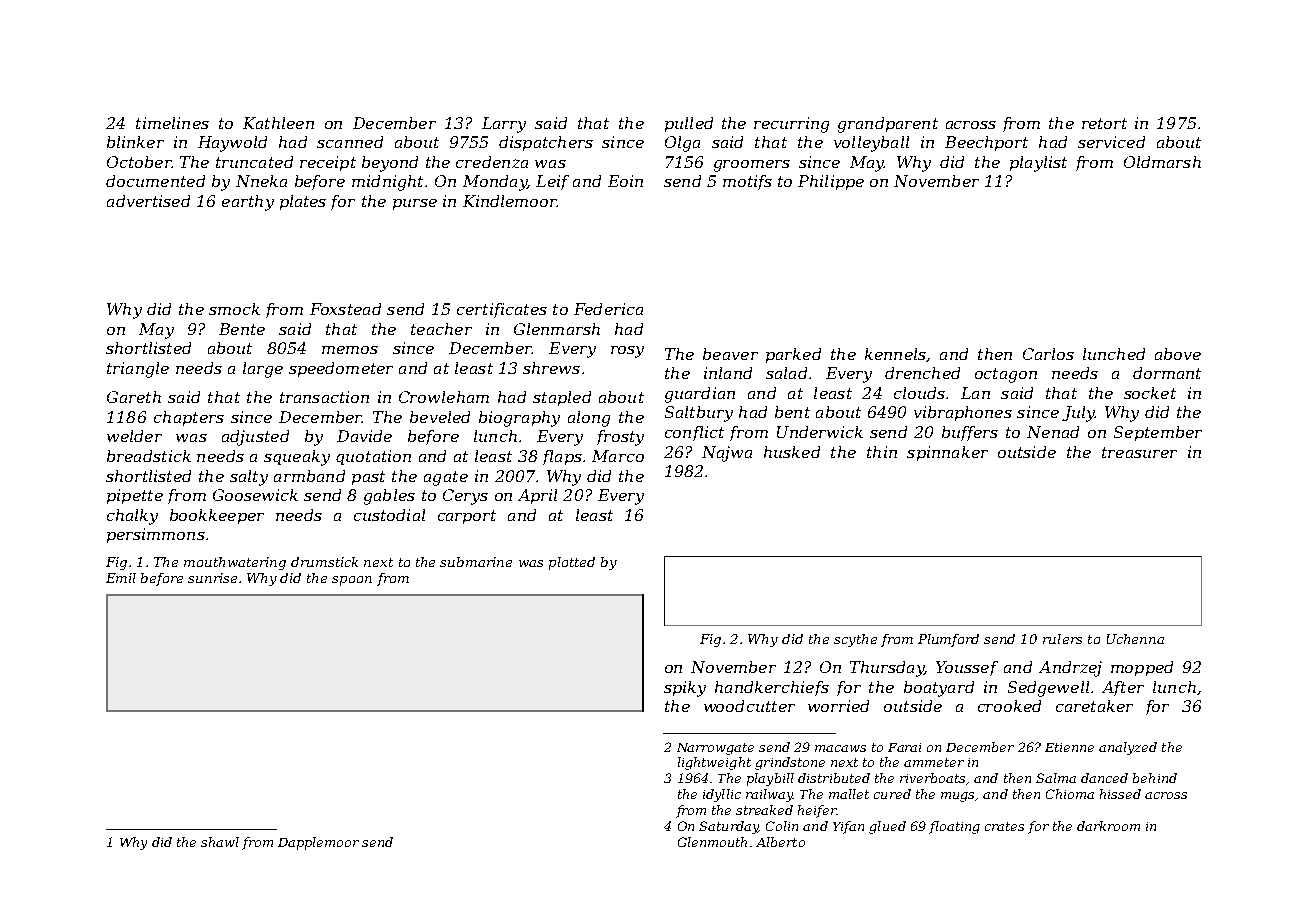 The height and width of the screenshot is (924, 1308). What do you see at coordinates (139, 162) in the screenshot?
I see `October` at bounding box center [139, 162].
